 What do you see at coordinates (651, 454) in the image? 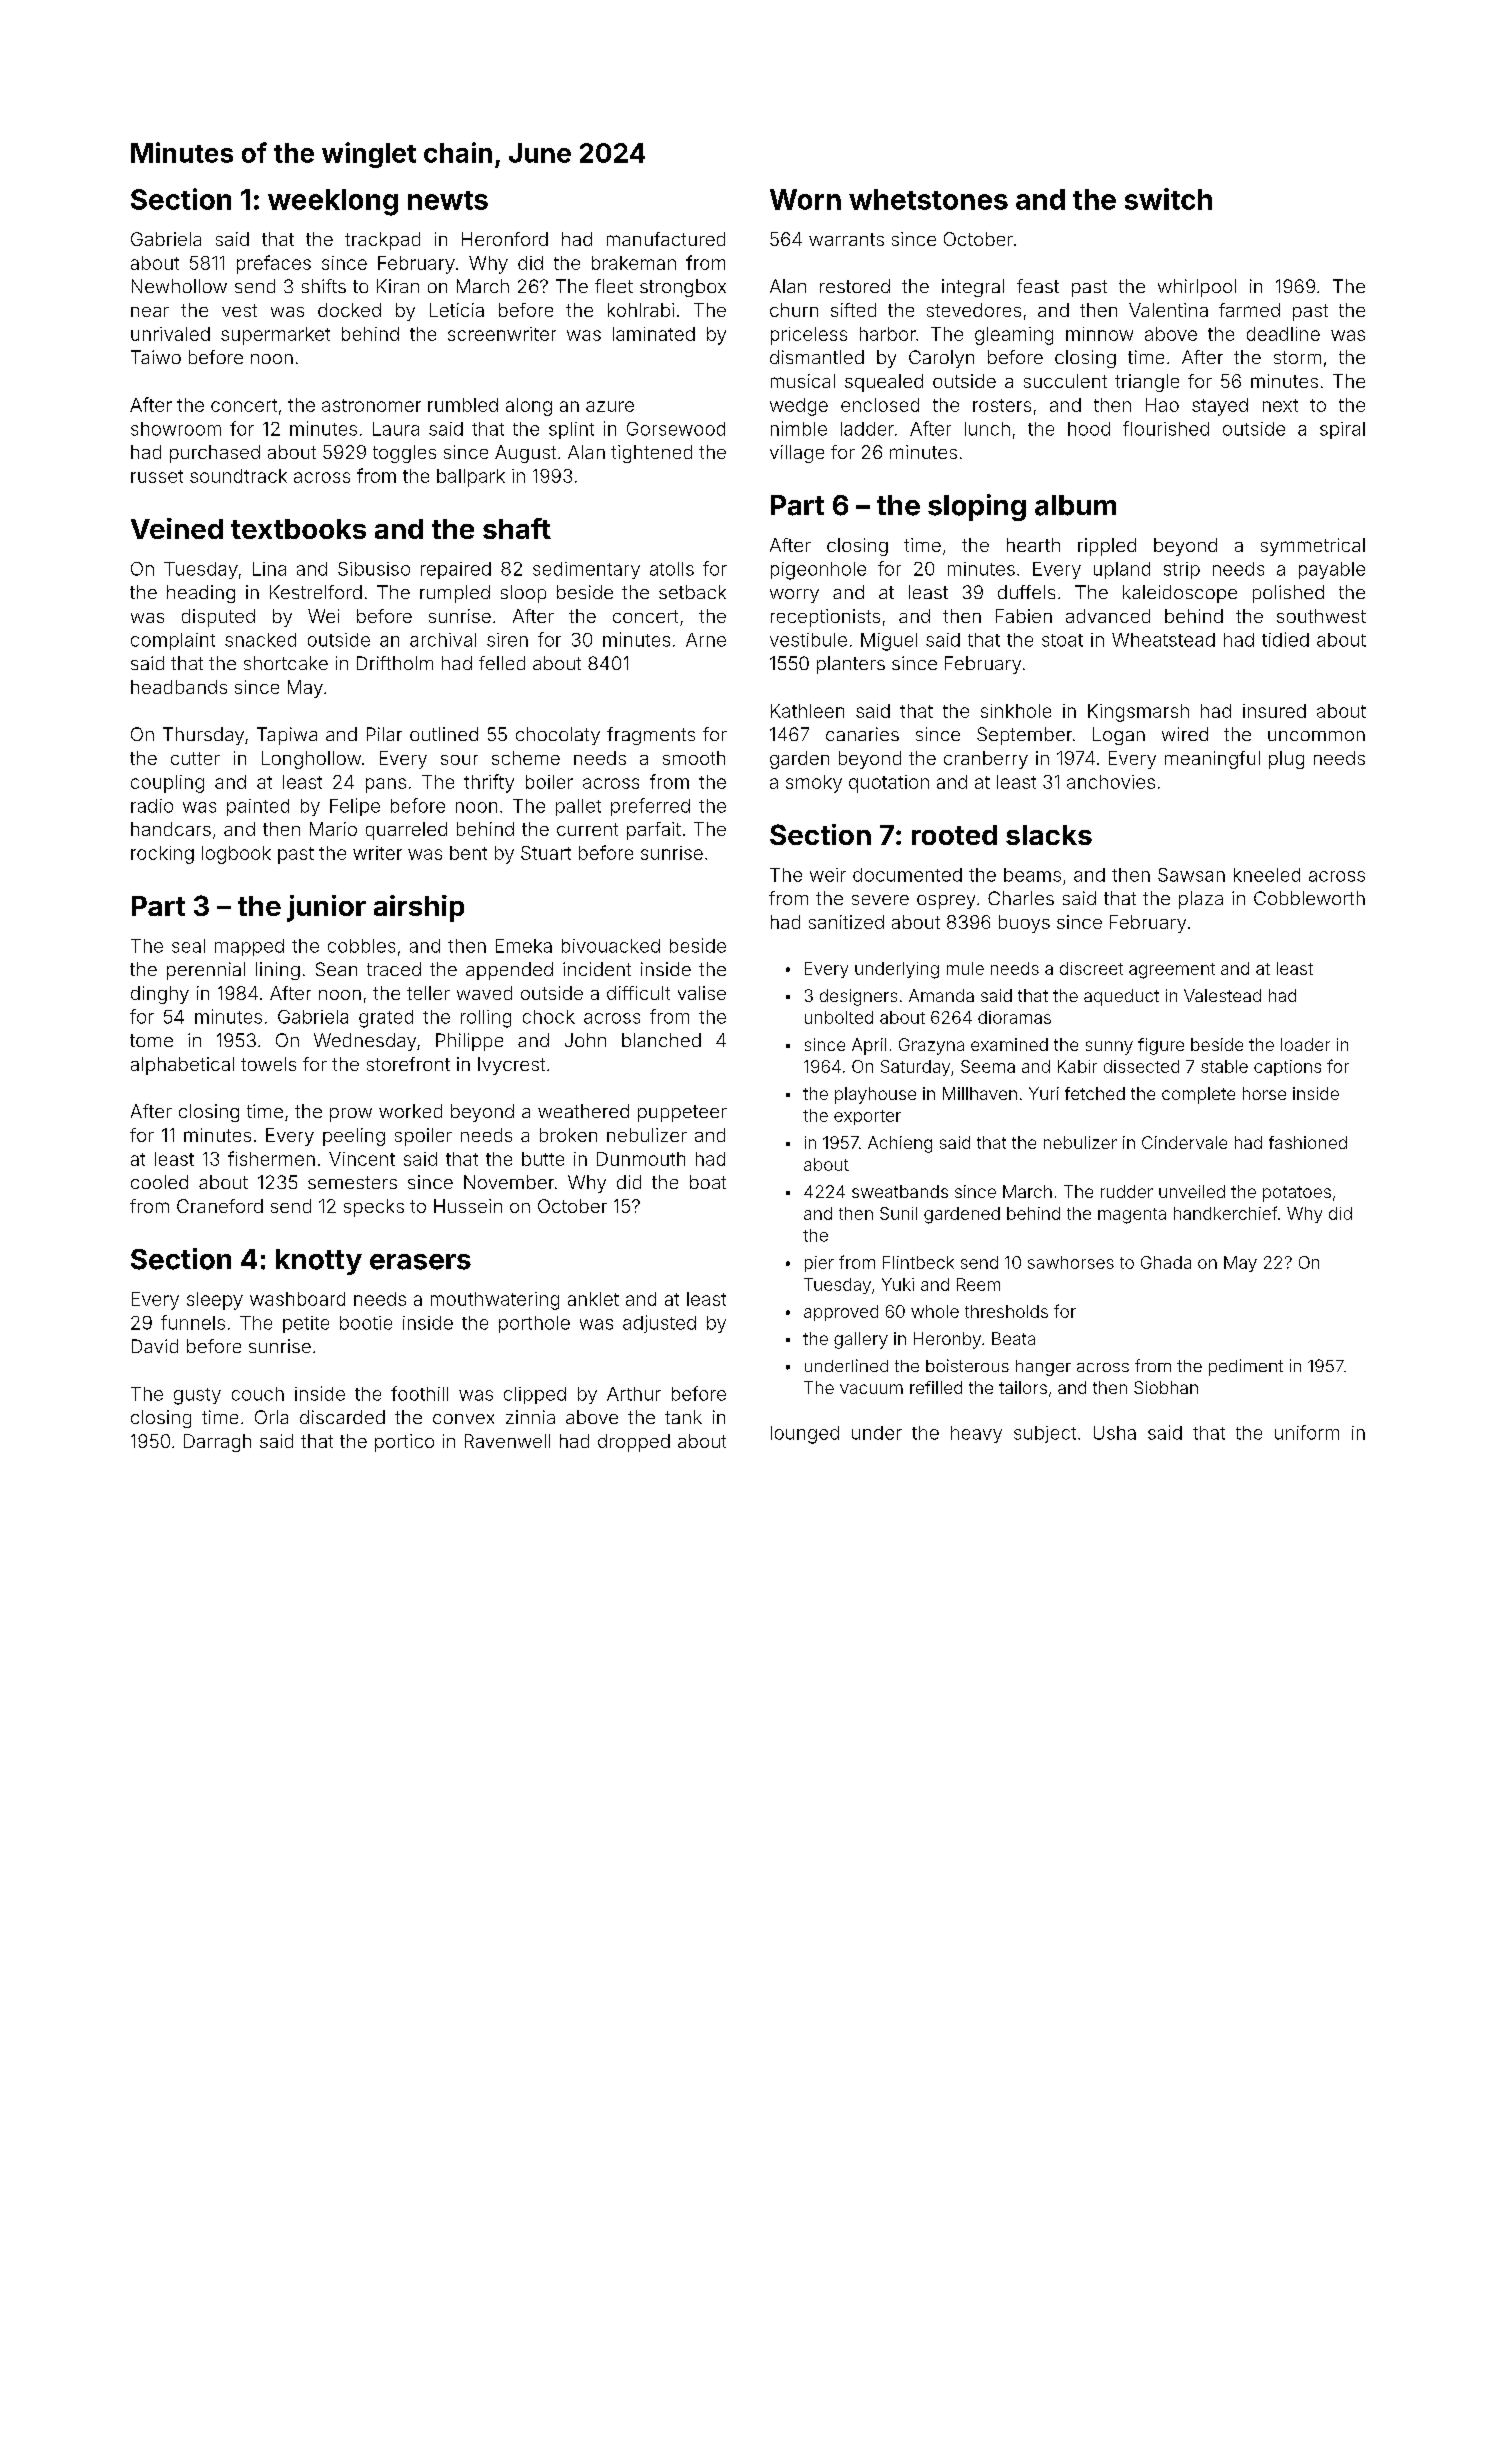
I see `tightened` at bounding box center [651, 454].
